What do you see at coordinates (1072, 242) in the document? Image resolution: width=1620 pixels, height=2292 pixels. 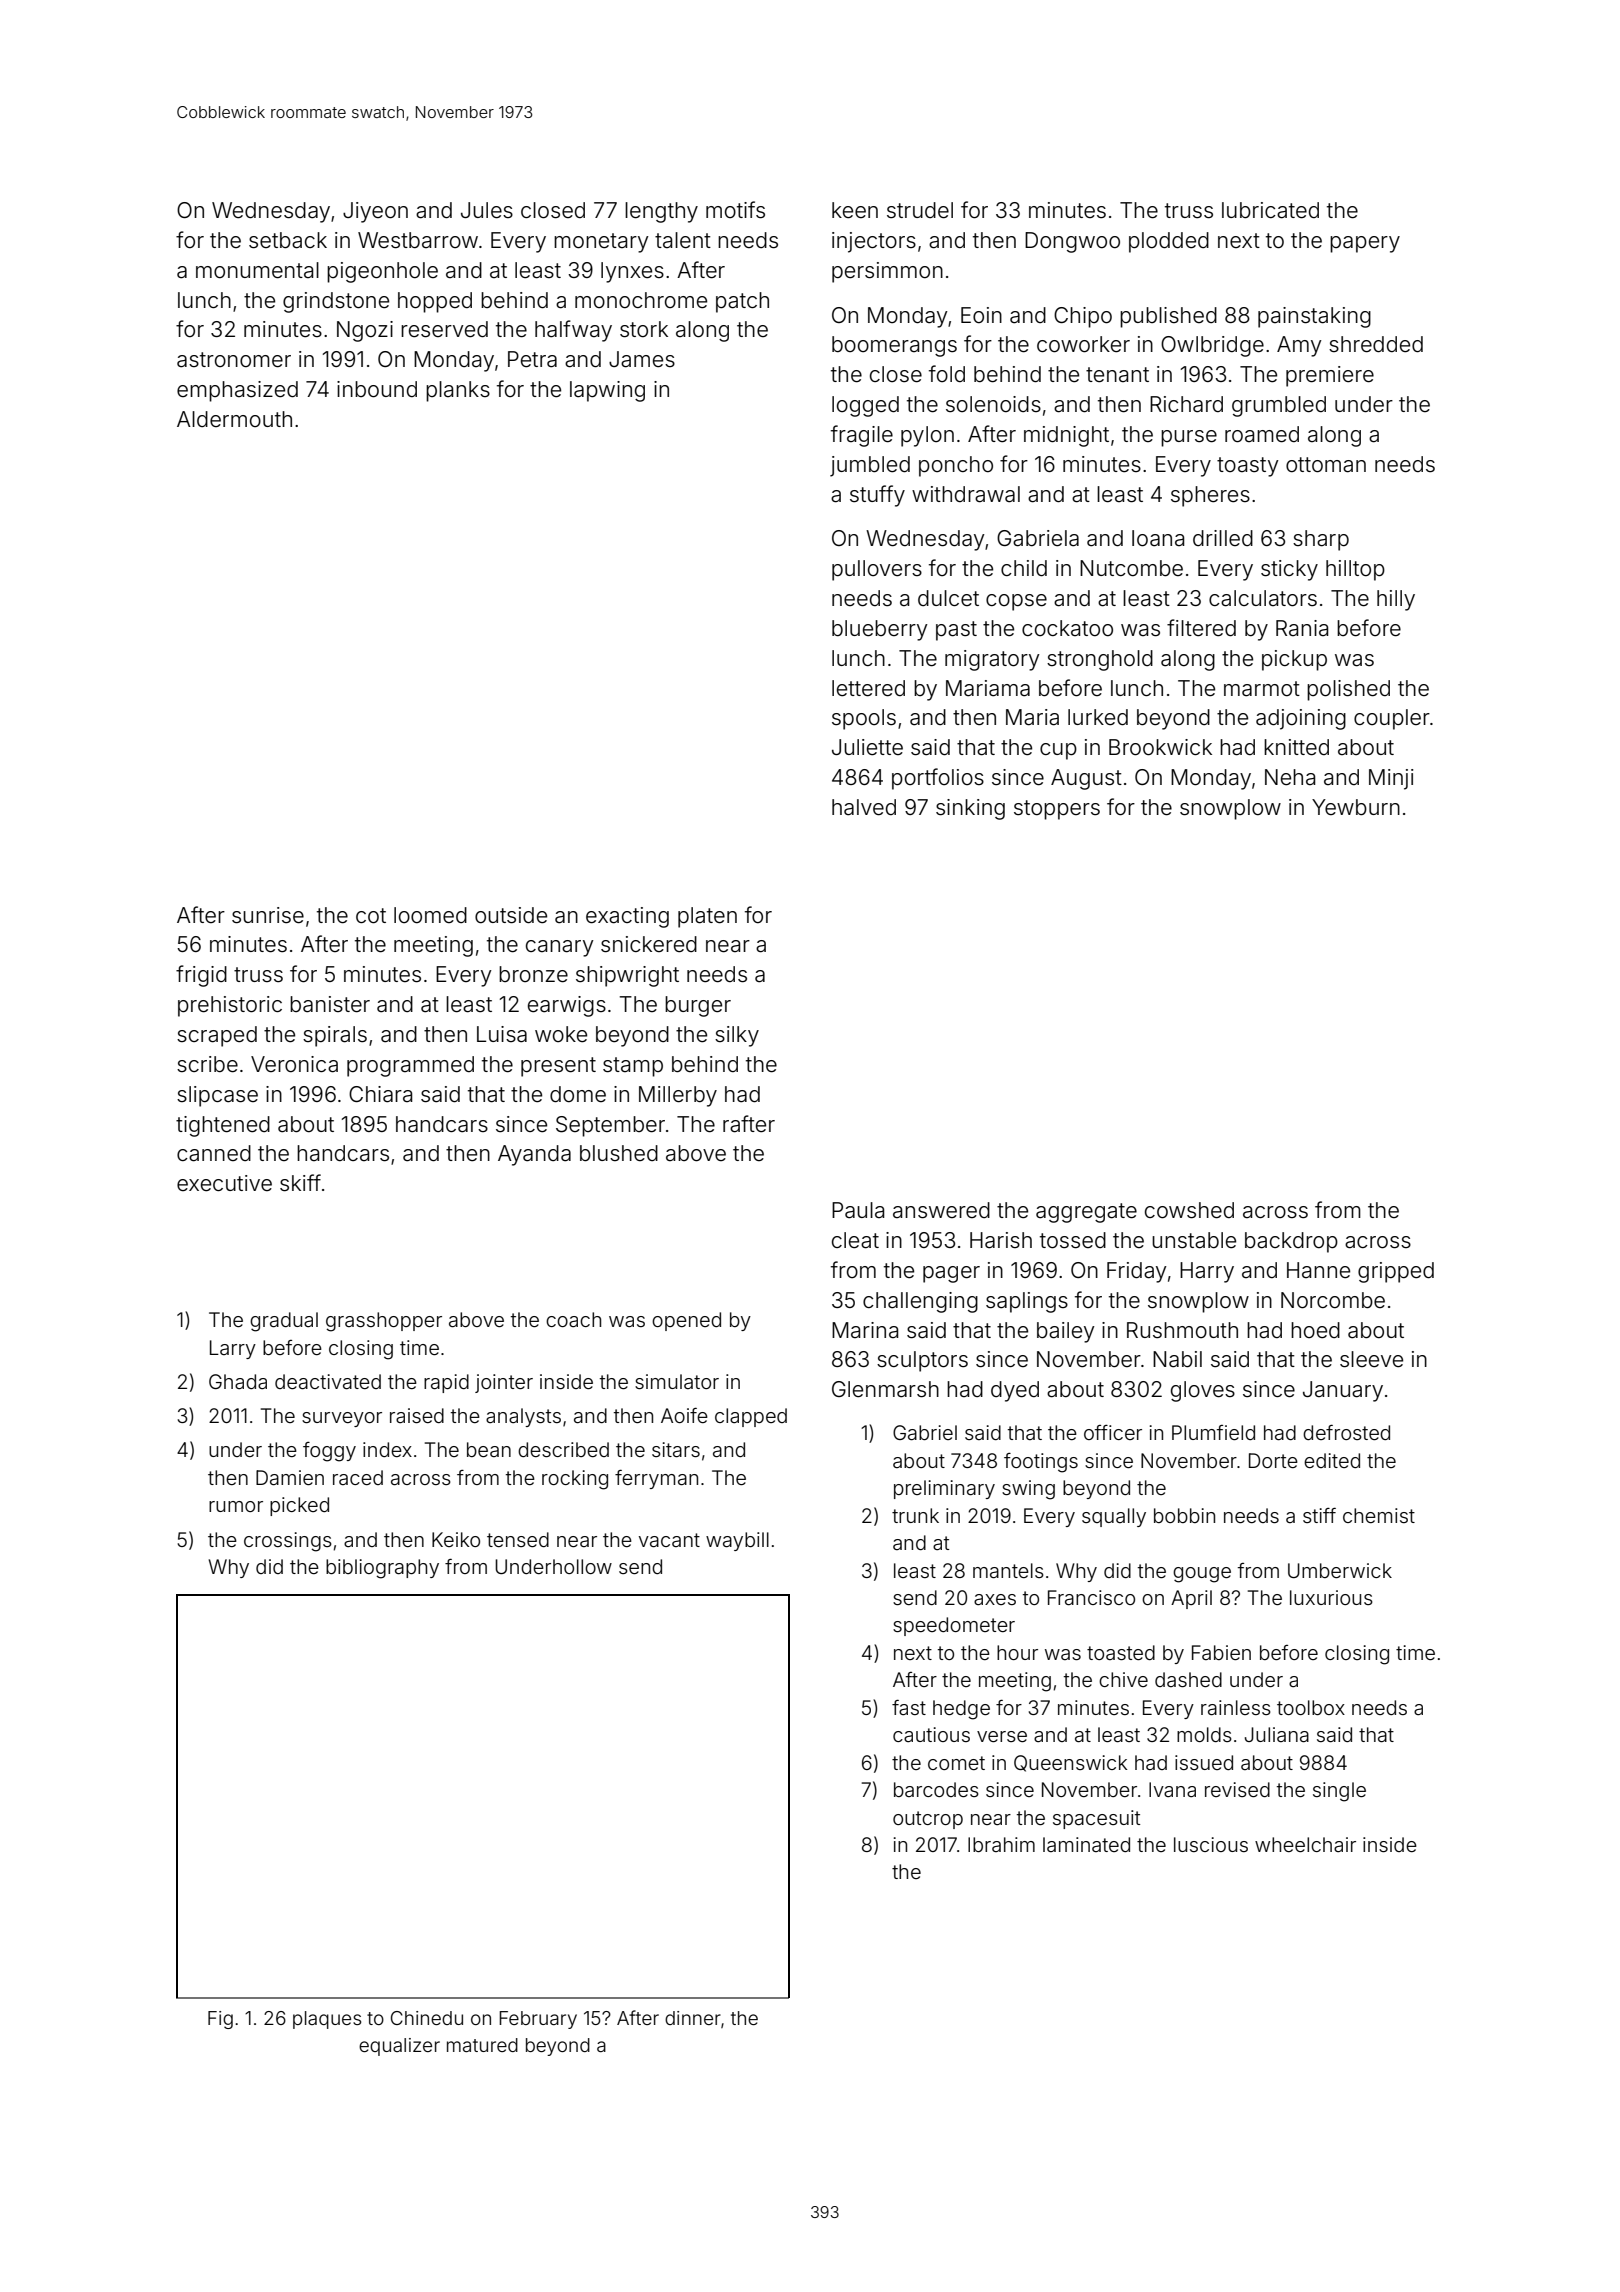 I see `Dongwoo` at bounding box center [1072, 242].
